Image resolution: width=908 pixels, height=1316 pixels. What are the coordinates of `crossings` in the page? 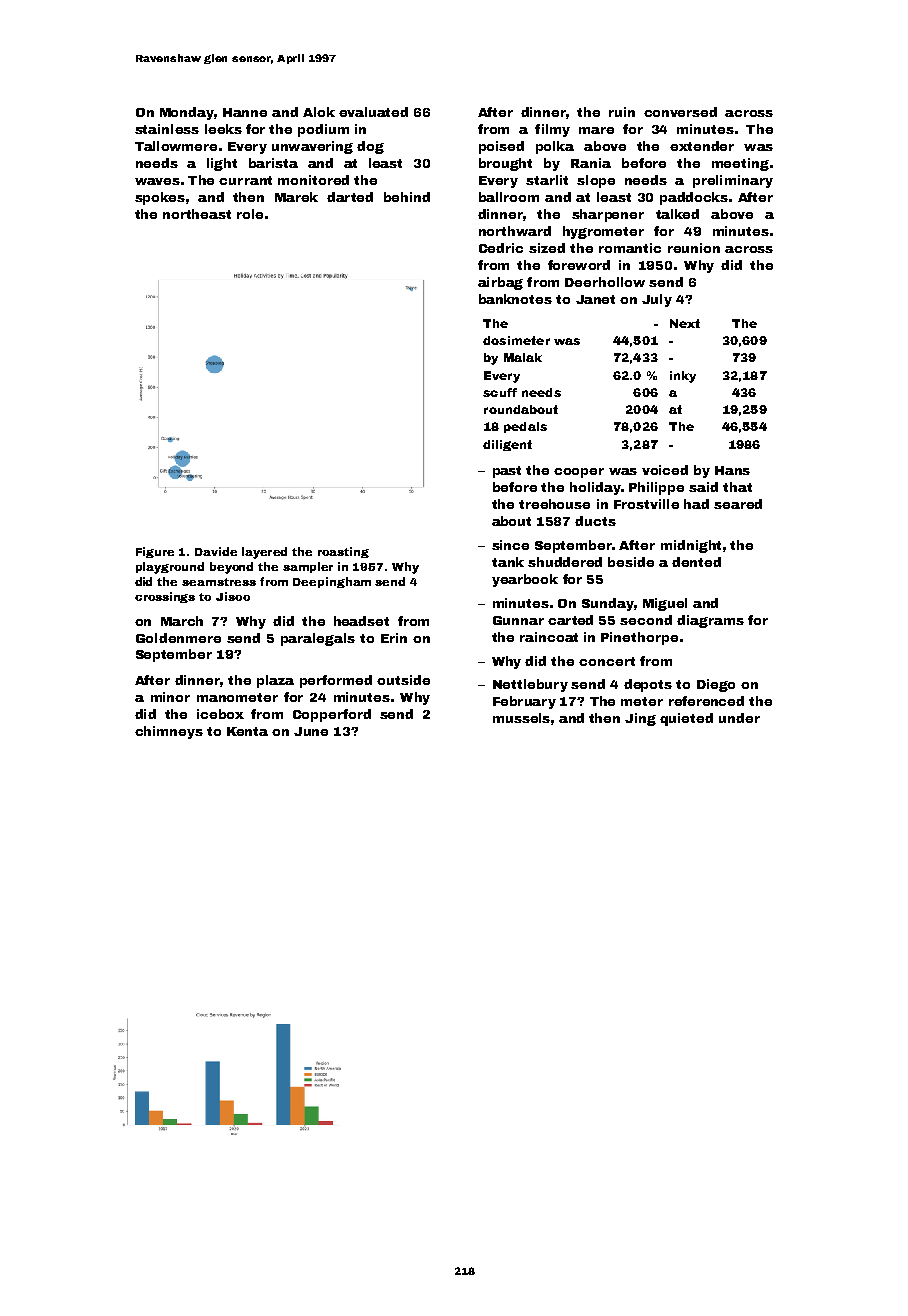 It's located at (165, 597).
